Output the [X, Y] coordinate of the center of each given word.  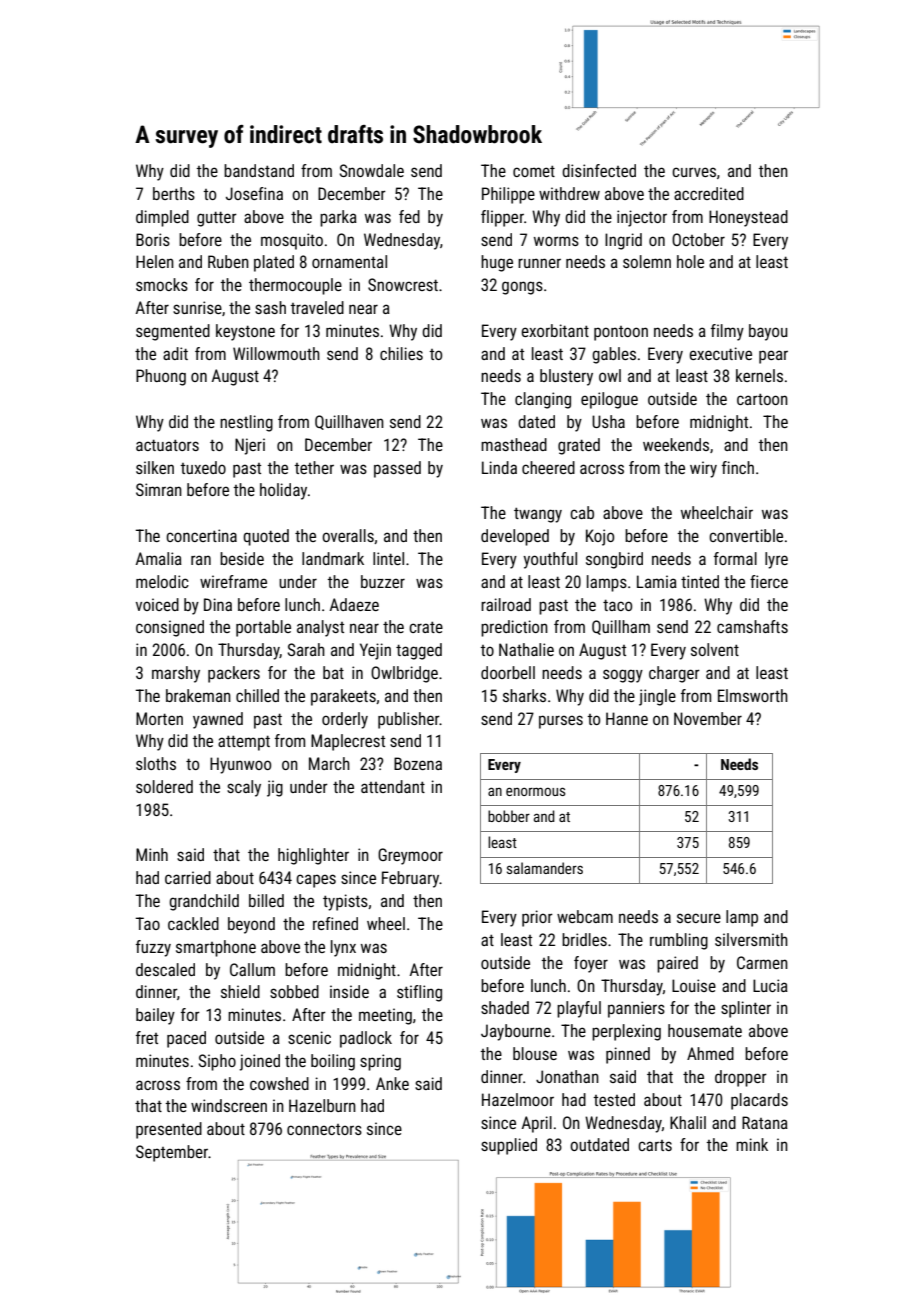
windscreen [229, 1105]
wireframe [233, 581]
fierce [769, 581]
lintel [388, 558]
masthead [514, 444]
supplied [509, 1146]
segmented [173, 332]
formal [735, 558]
